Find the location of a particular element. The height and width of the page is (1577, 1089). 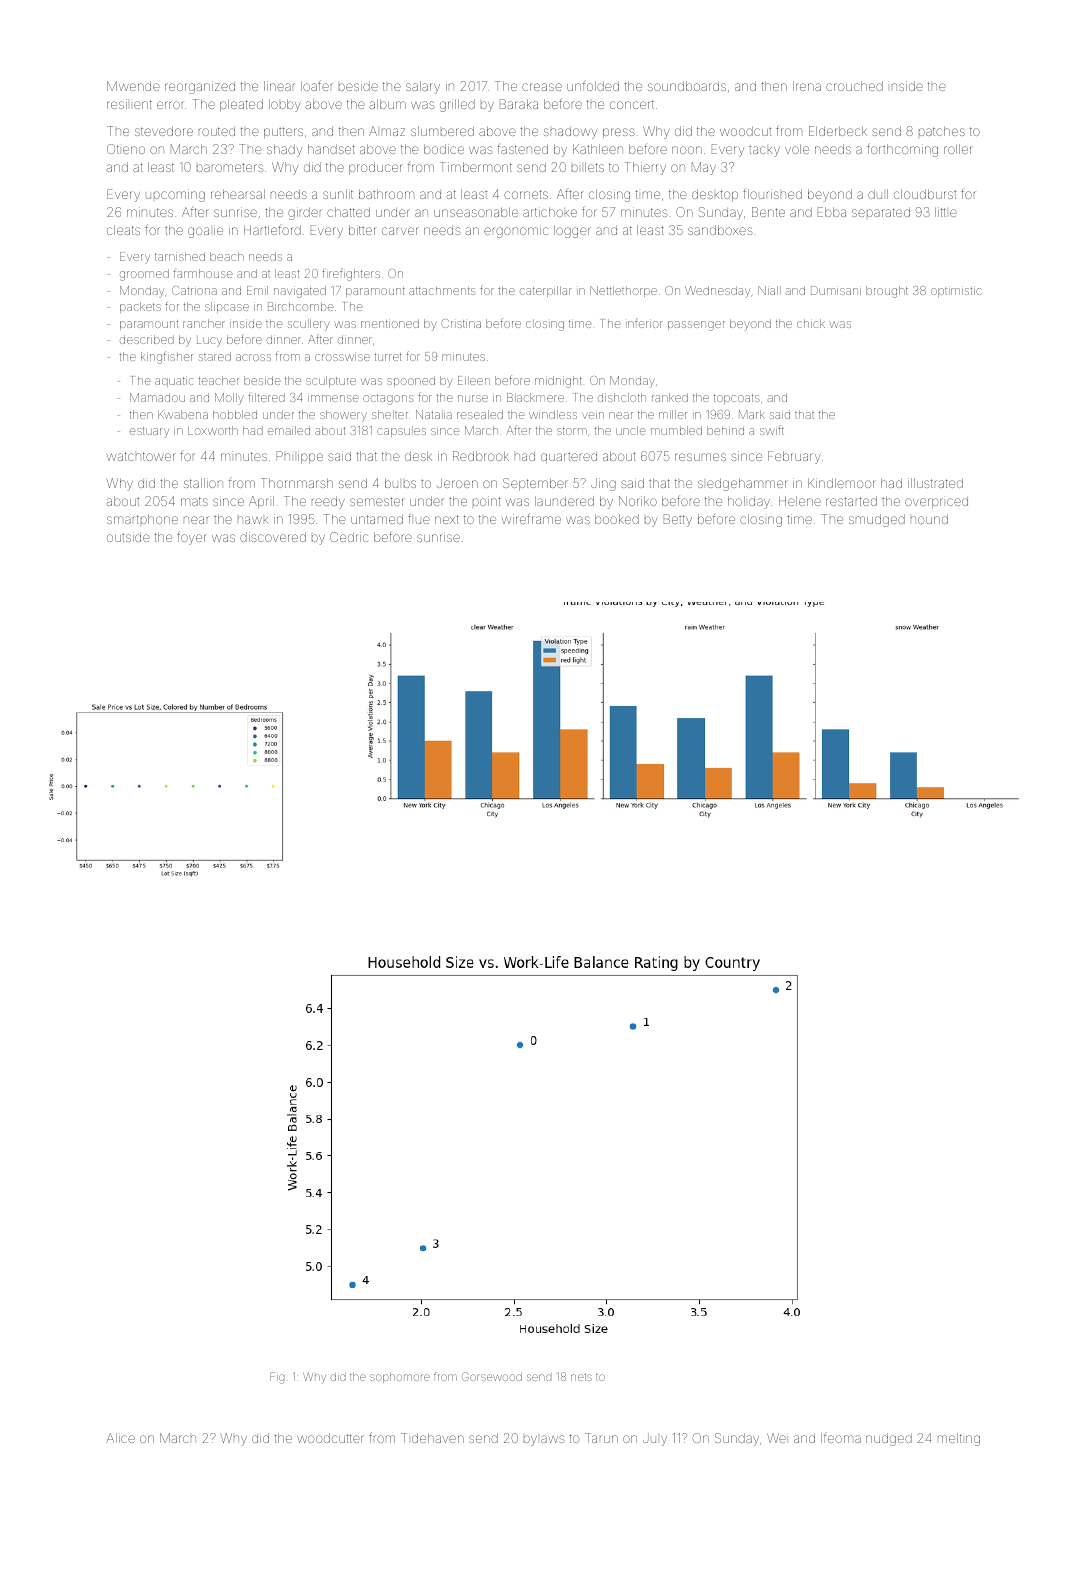

Alice is located at coordinates (120, 1438).
